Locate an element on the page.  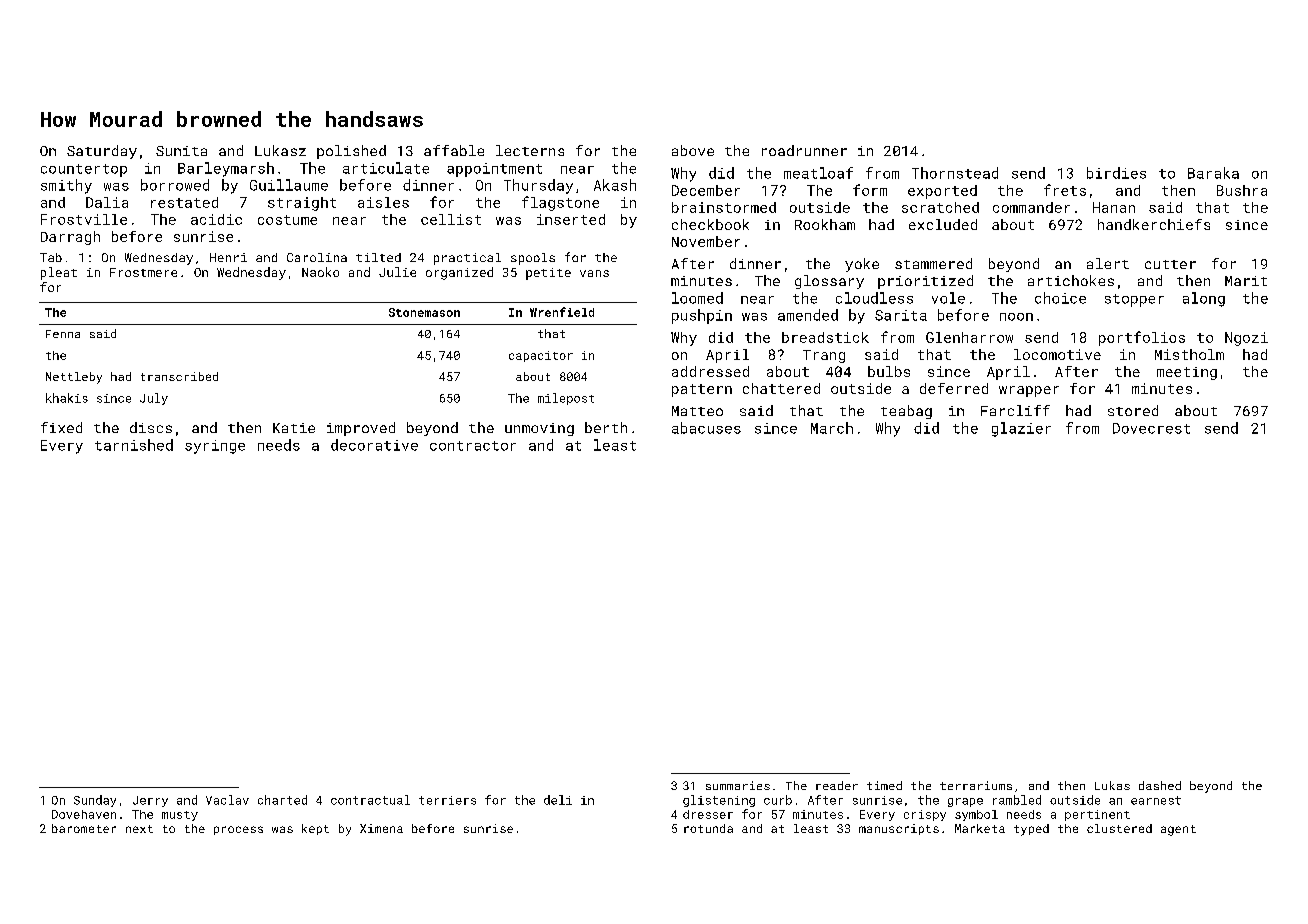
clustered is located at coordinates (1119, 828).
